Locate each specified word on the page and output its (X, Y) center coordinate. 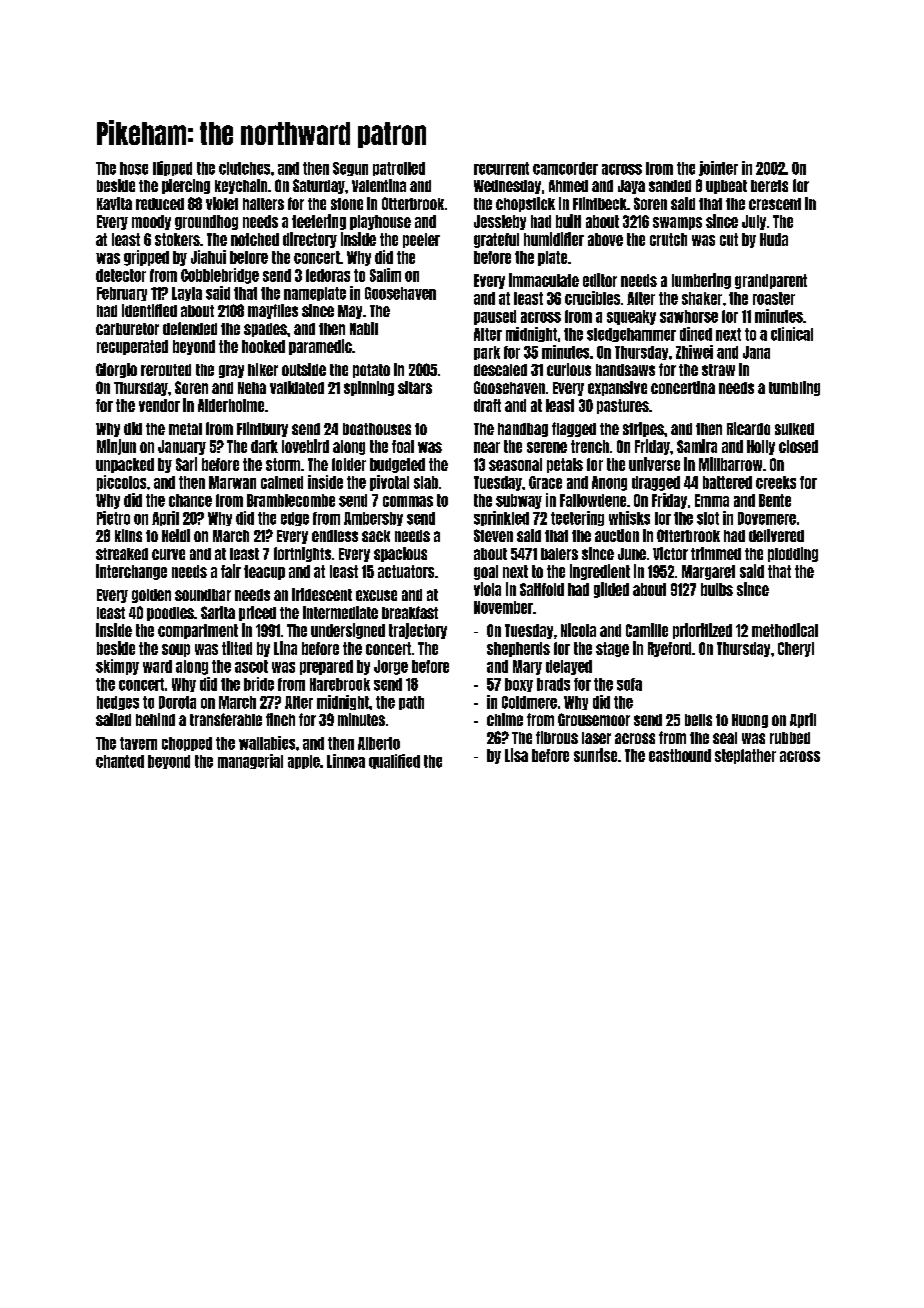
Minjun (116, 447)
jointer (718, 168)
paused (495, 317)
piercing (186, 186)
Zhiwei (694, 352)
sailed (113, 719)
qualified (394, 761)
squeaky (631, 317)
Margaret (708, 572)
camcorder (565, 168)
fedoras (328, 275)
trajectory (418, 631)
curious (569, 369)
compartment (198, 631)
